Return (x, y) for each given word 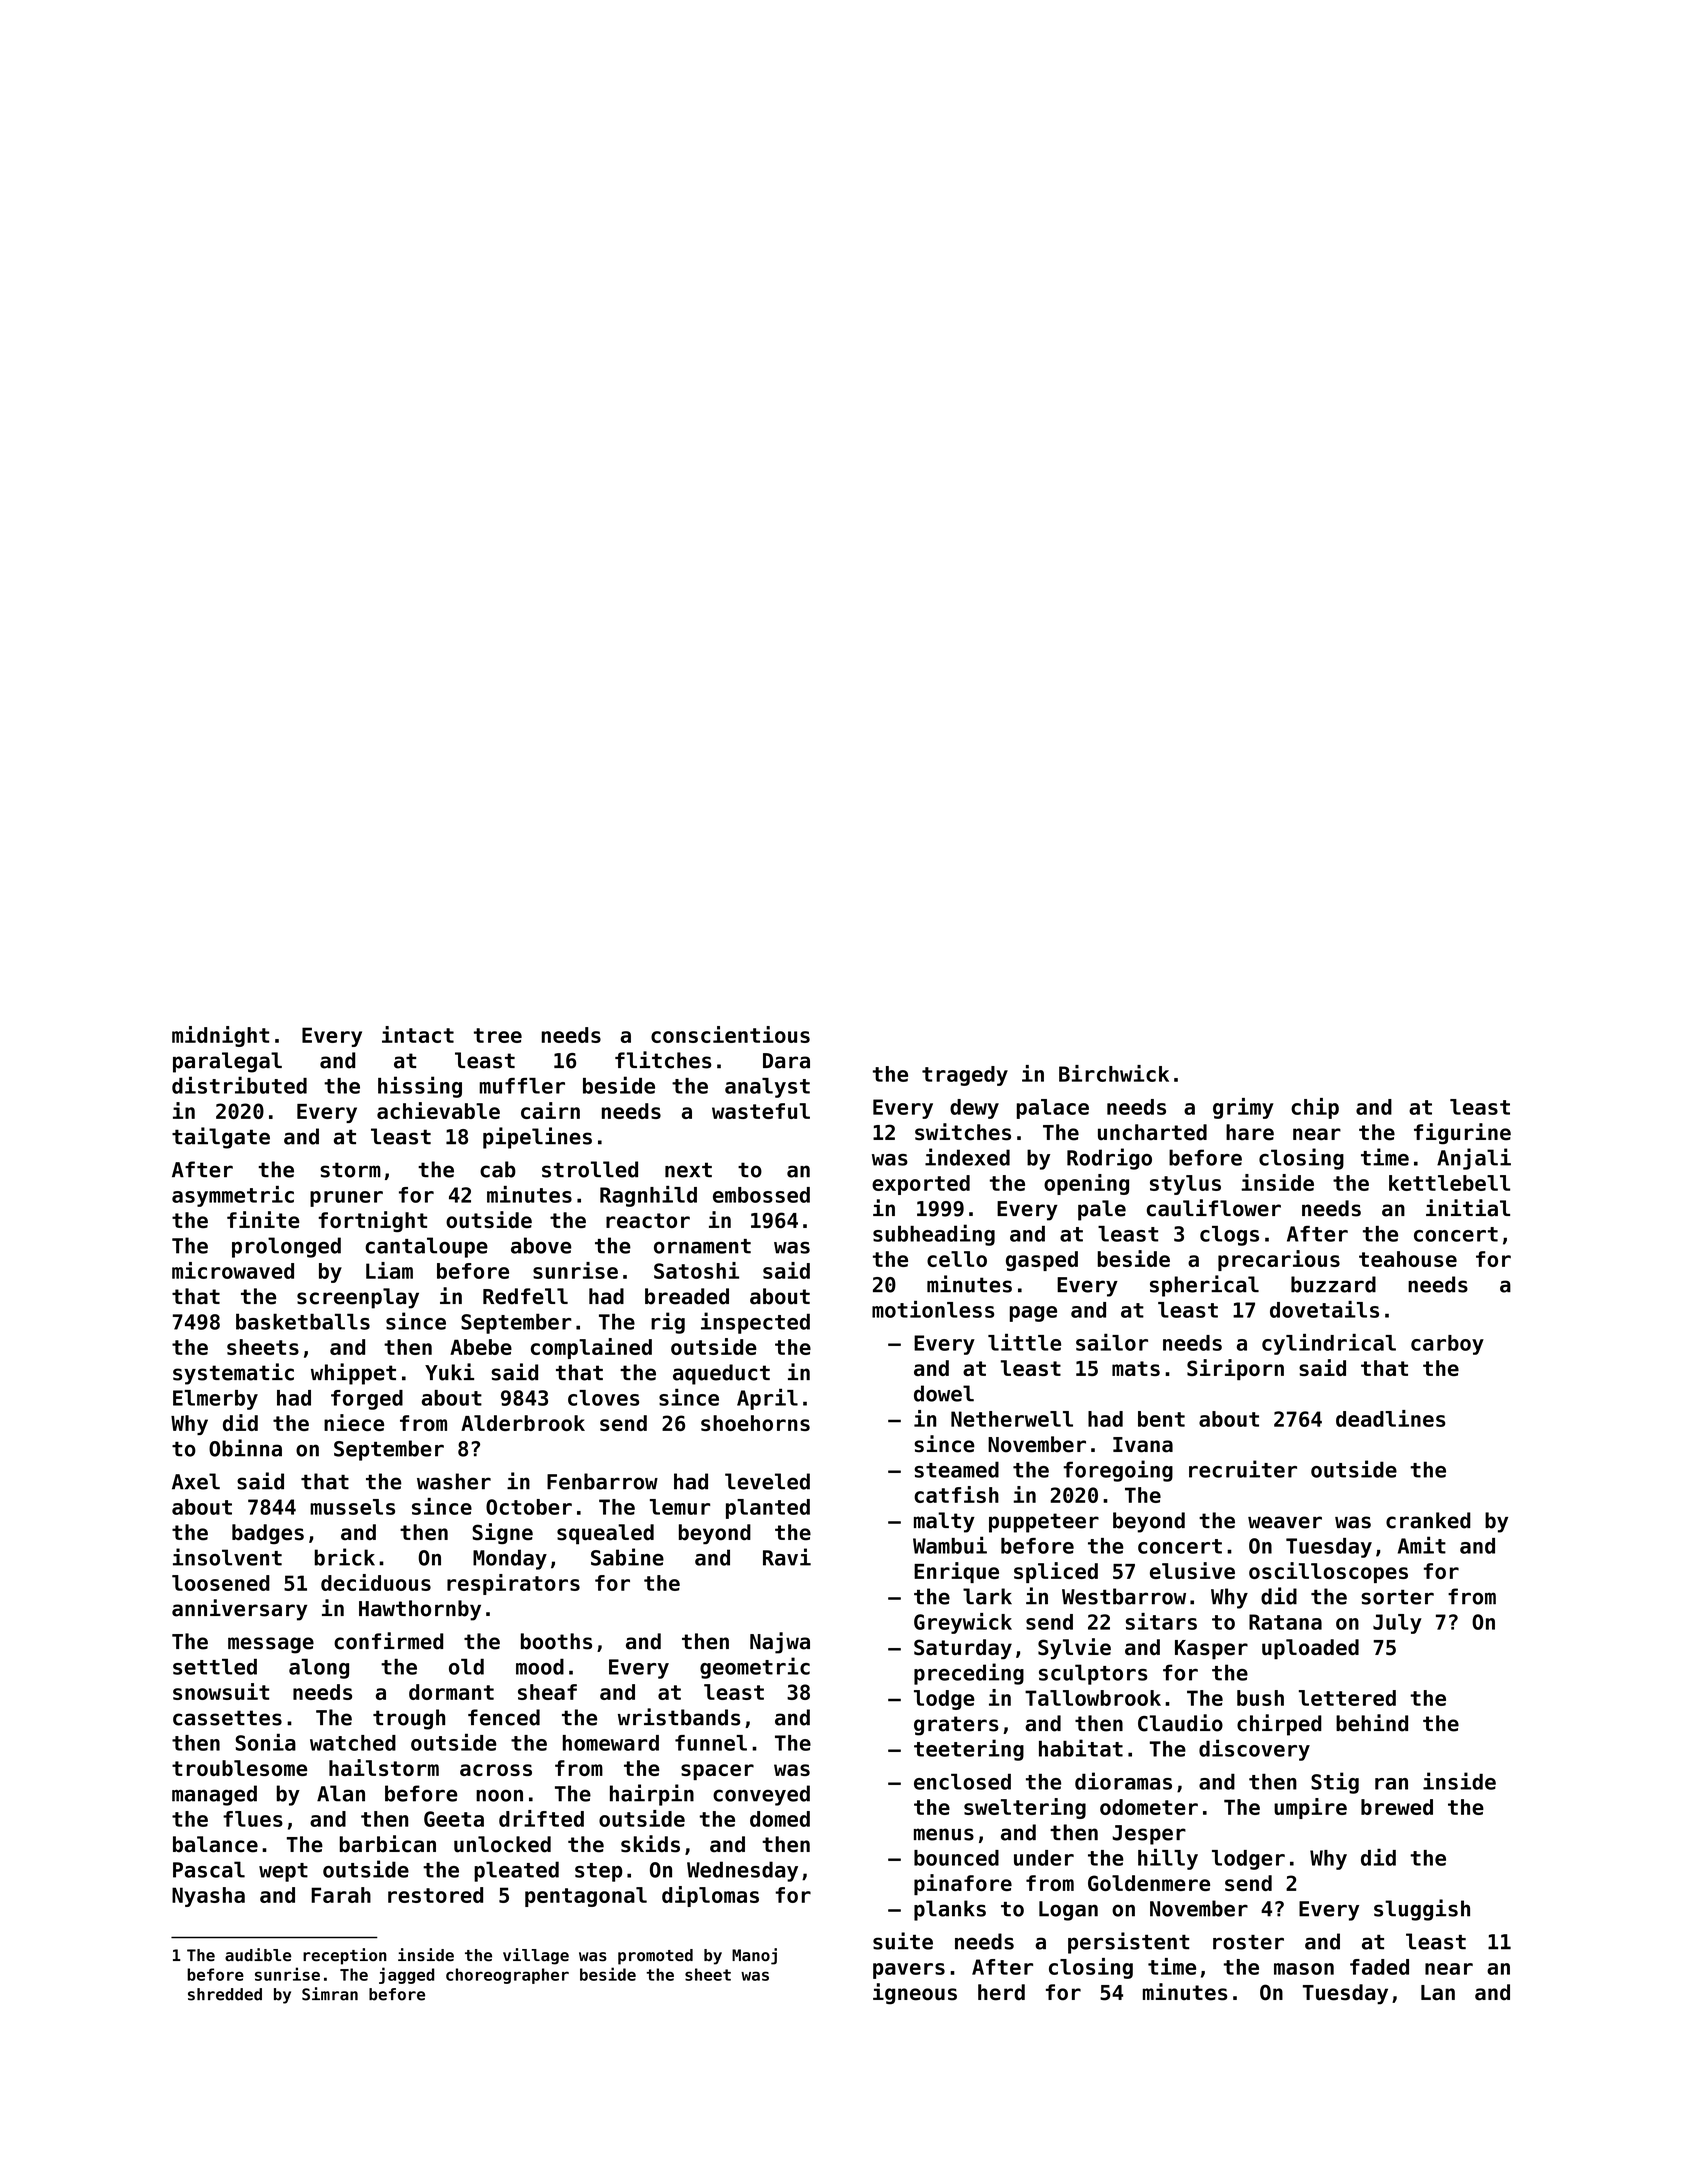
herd (1001, 1992)
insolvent (227, 1557)
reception (345, 1956)
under (1044, 1858)
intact (418, 1034)
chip (1315, 1108)
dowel (944, 1393)
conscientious (730, 1034)
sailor (1112, 1342)
